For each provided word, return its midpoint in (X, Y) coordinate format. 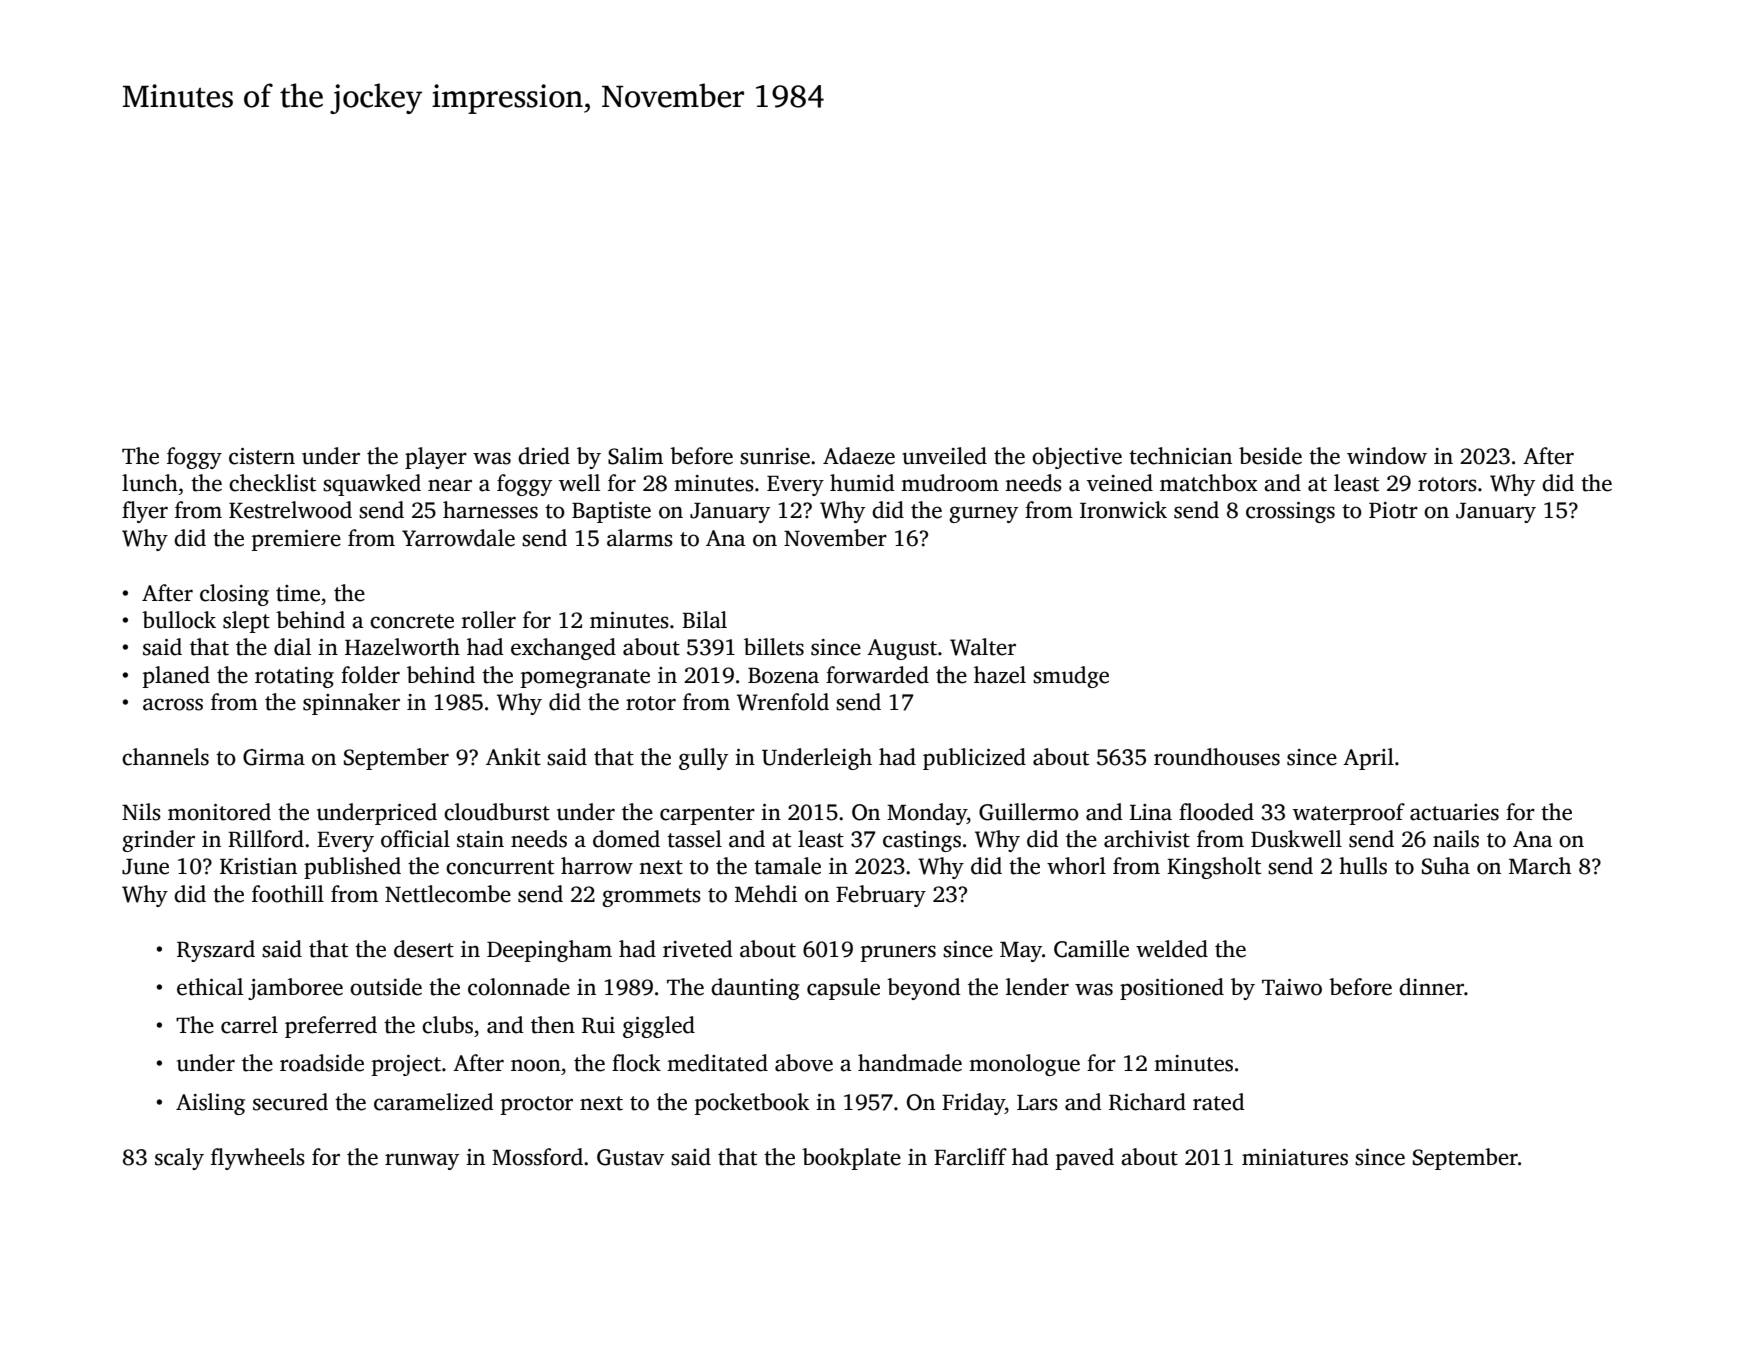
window (1387, 456)
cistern (262, 456)
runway (422, 1161)
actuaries (1454, 812)
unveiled (944, 456)
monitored (219, 812)
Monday (927, 814)
